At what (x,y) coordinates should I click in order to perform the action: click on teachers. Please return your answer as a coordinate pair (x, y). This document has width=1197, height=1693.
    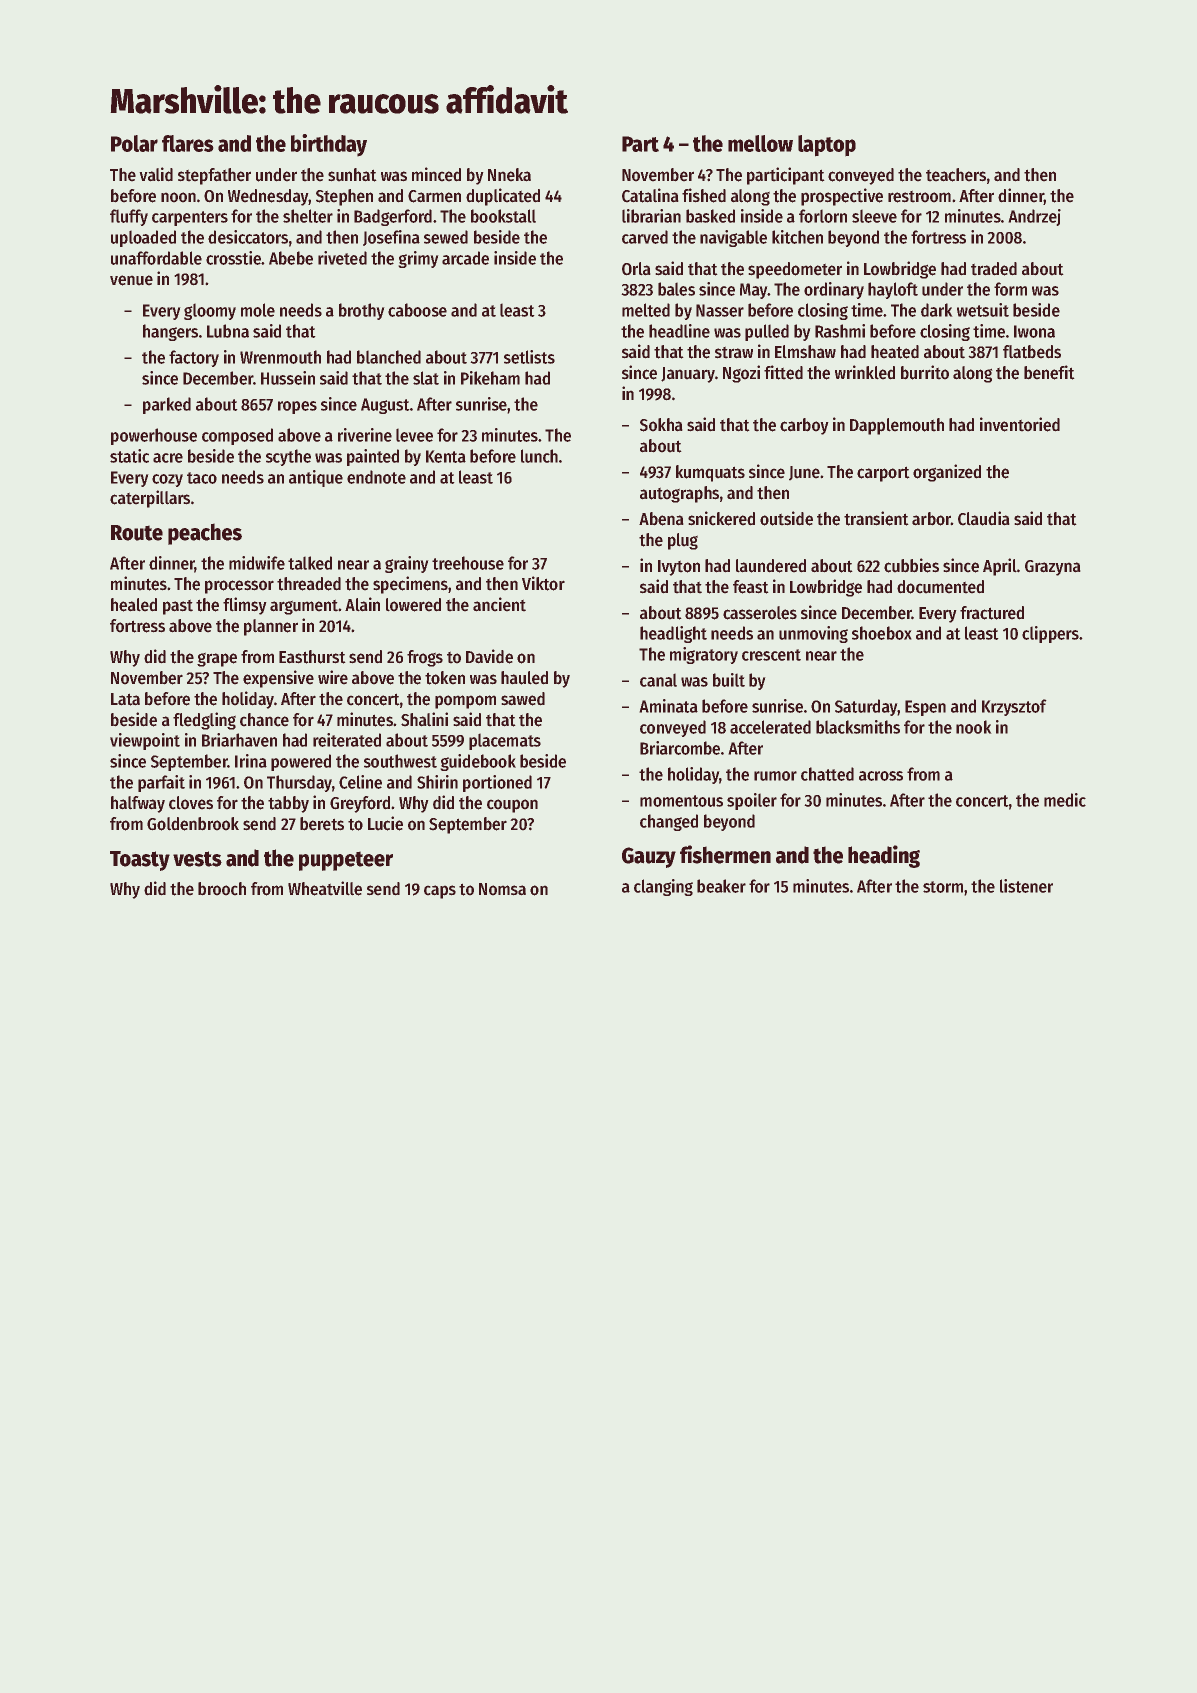
    Looking at the image, I should click on (956, 175).
